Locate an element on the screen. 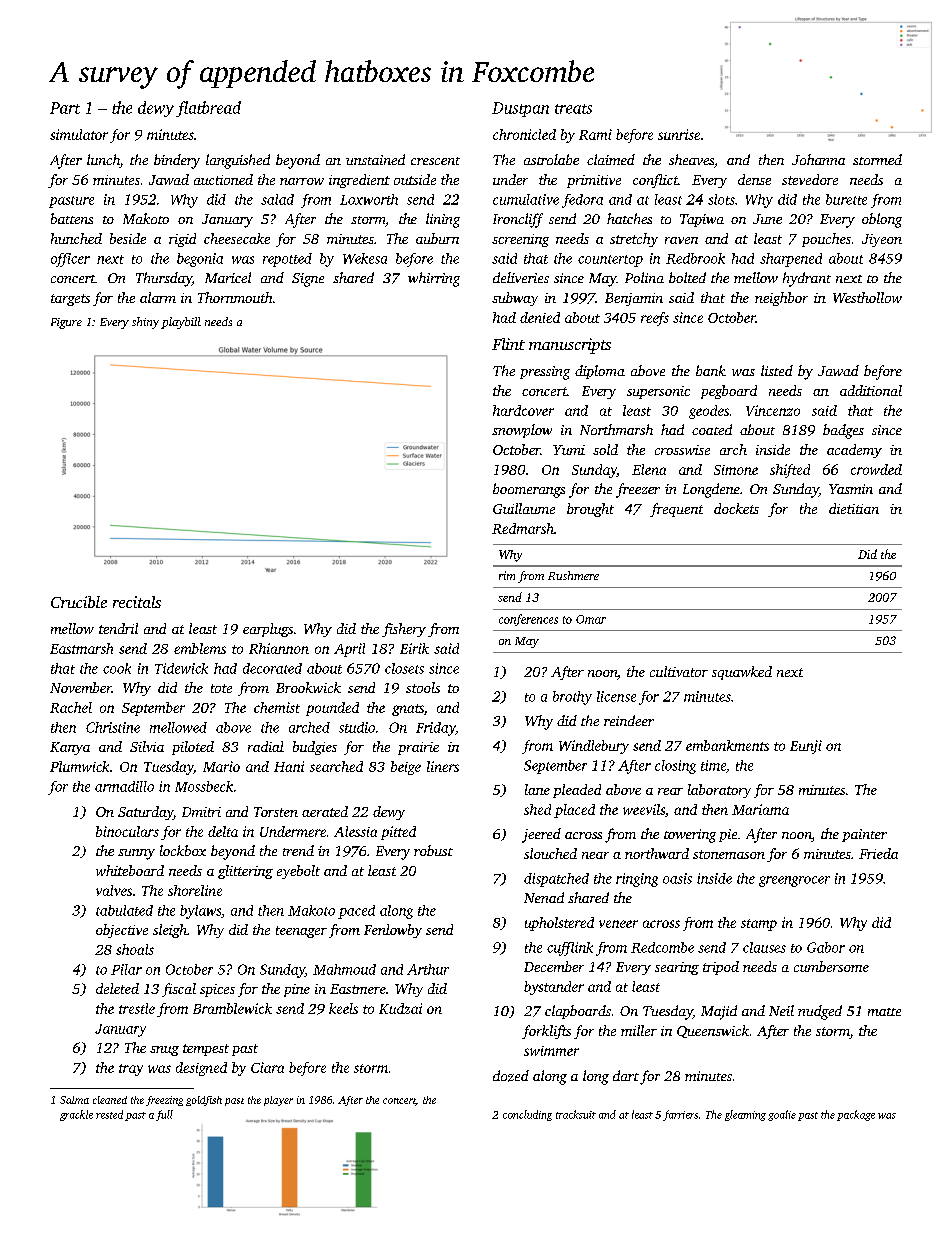 The width and height of the screenshot is (952, 1233). emblems is located at coordinates (200, 648).
